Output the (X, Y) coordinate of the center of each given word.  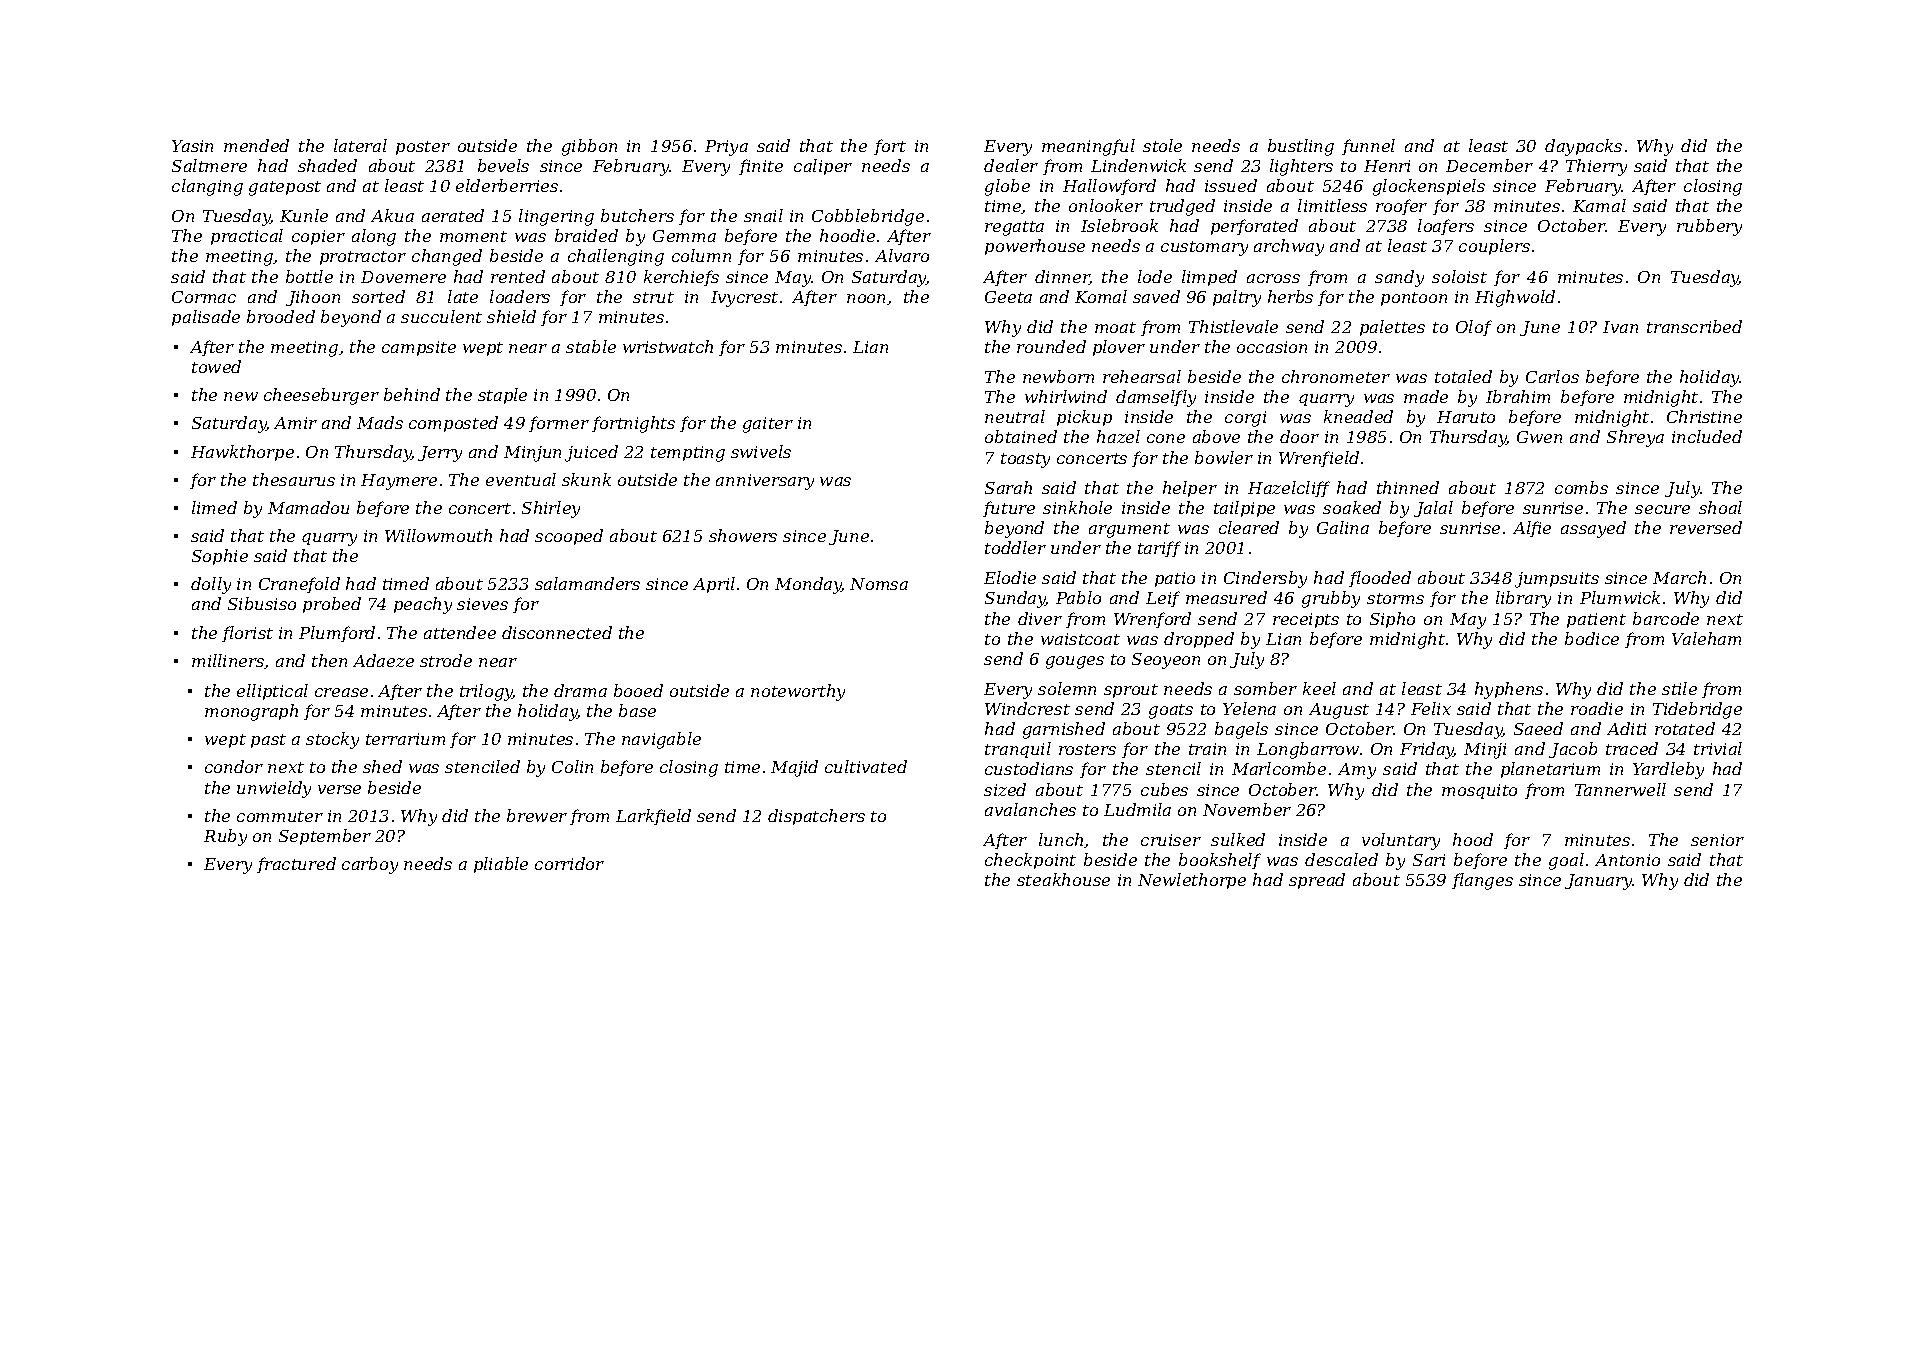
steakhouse (1063, 879)
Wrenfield (1319, 459)
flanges (1482, 881)
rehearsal (1142, 376)
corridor (569, 863)
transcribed (1694, 326)
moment (473, 236)
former (559, 424)
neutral (1015, 416)
